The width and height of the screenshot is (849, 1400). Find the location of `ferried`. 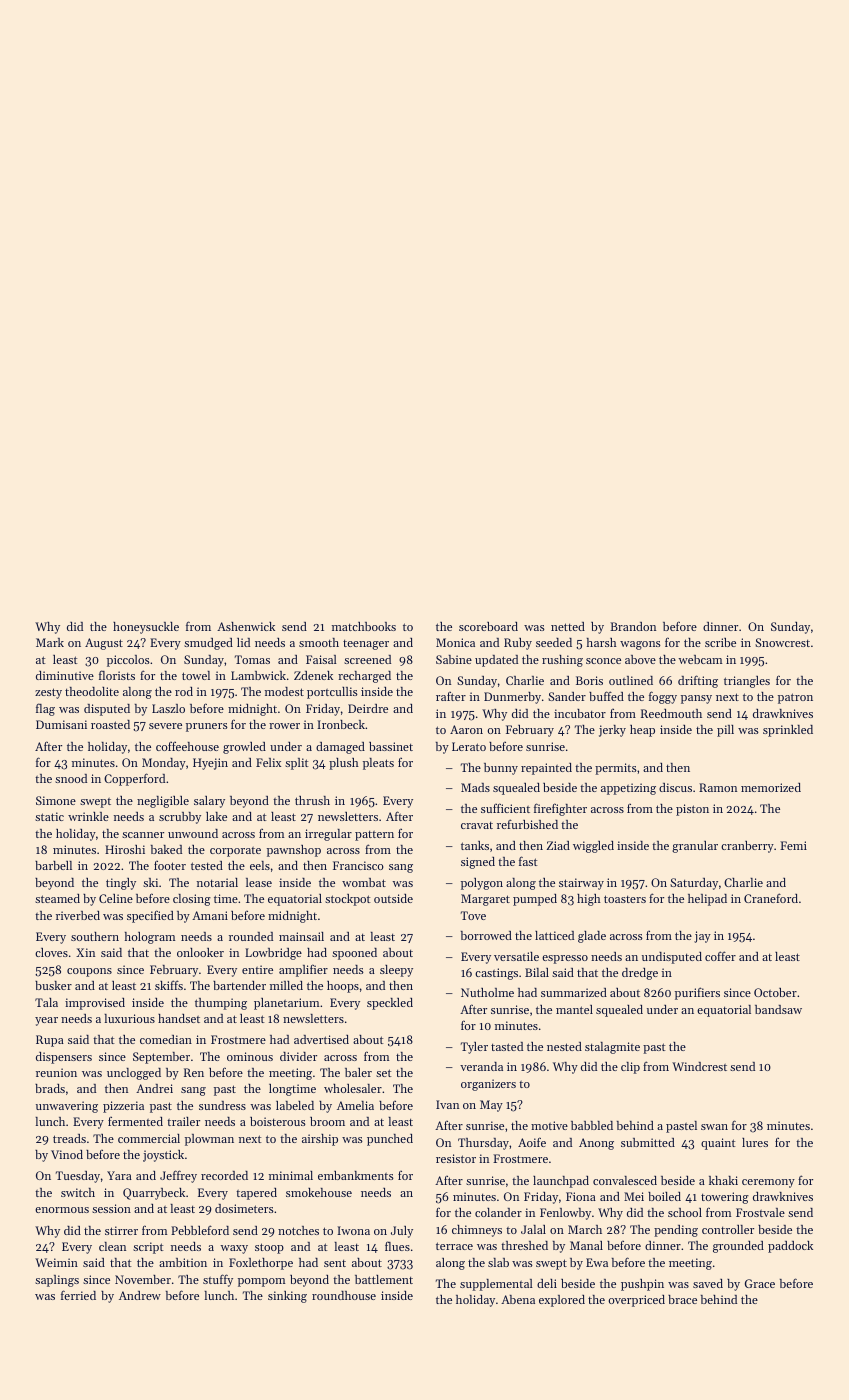

ferried is located at coordinates (78, 1295).
